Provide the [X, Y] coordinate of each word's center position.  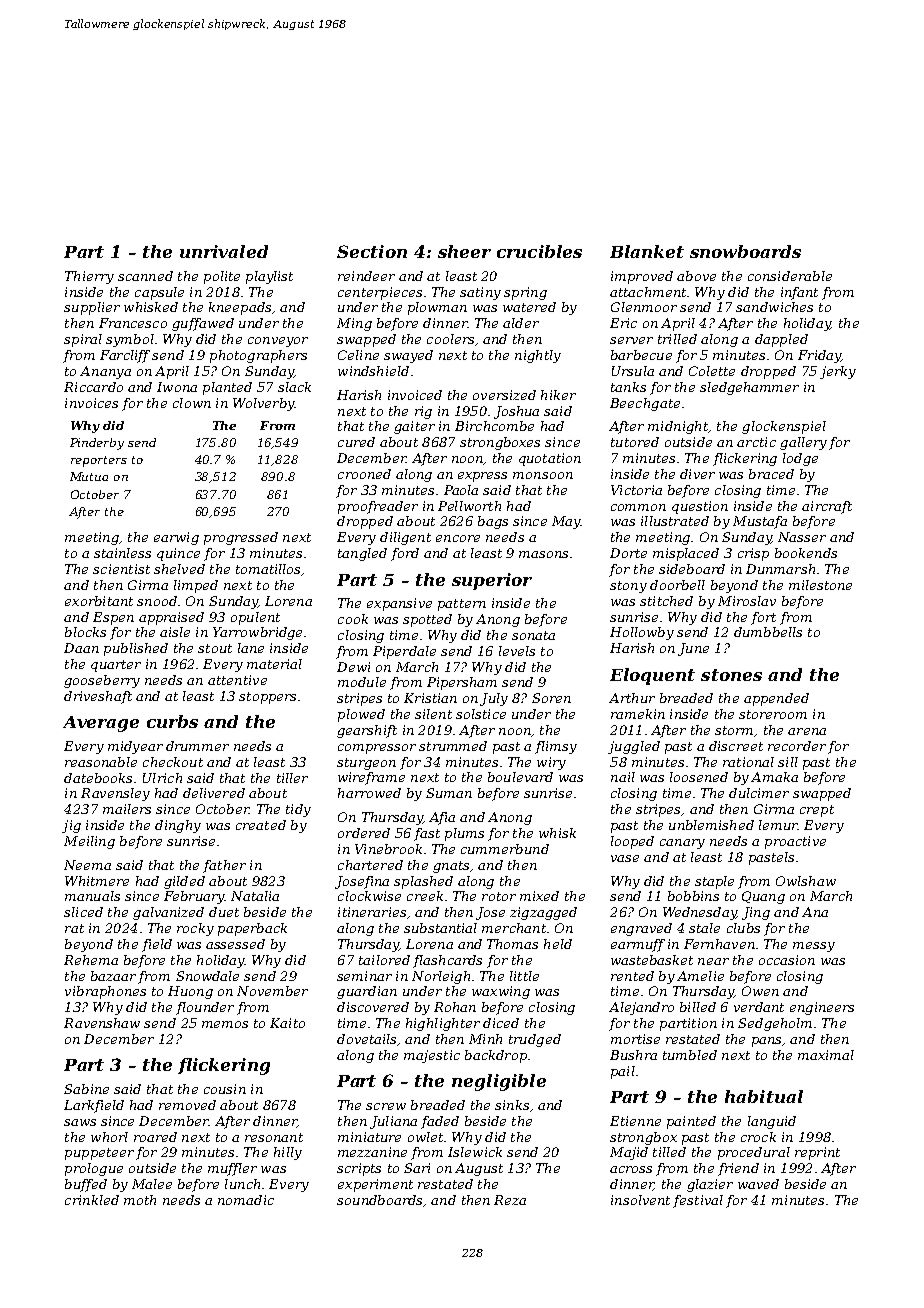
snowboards [745, 251]
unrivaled [224, 251]
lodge [800, 459]
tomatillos [268, 569]
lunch [242, 1184]
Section [372, 251]
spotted [427, 620]
